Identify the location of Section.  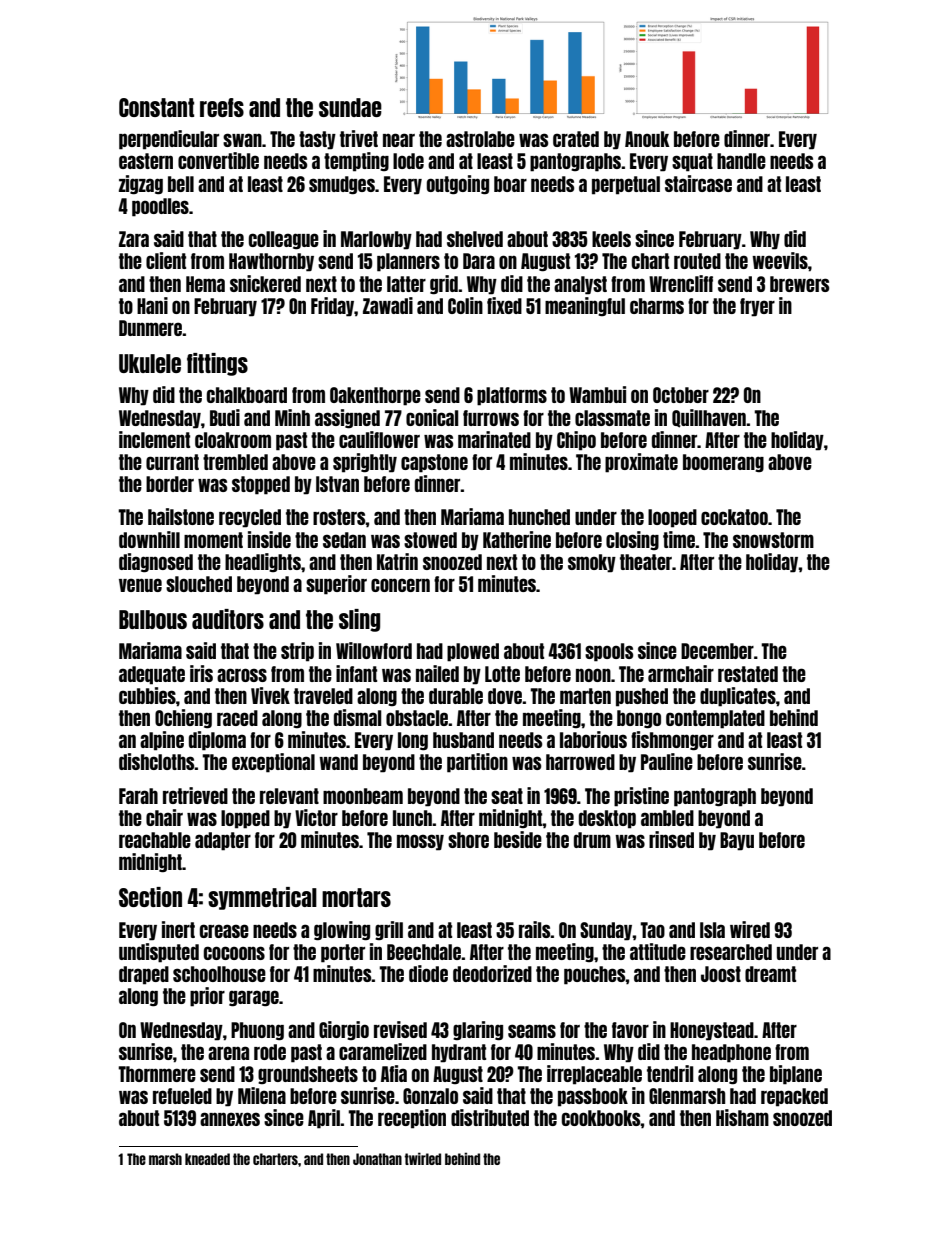
(150, 897).
